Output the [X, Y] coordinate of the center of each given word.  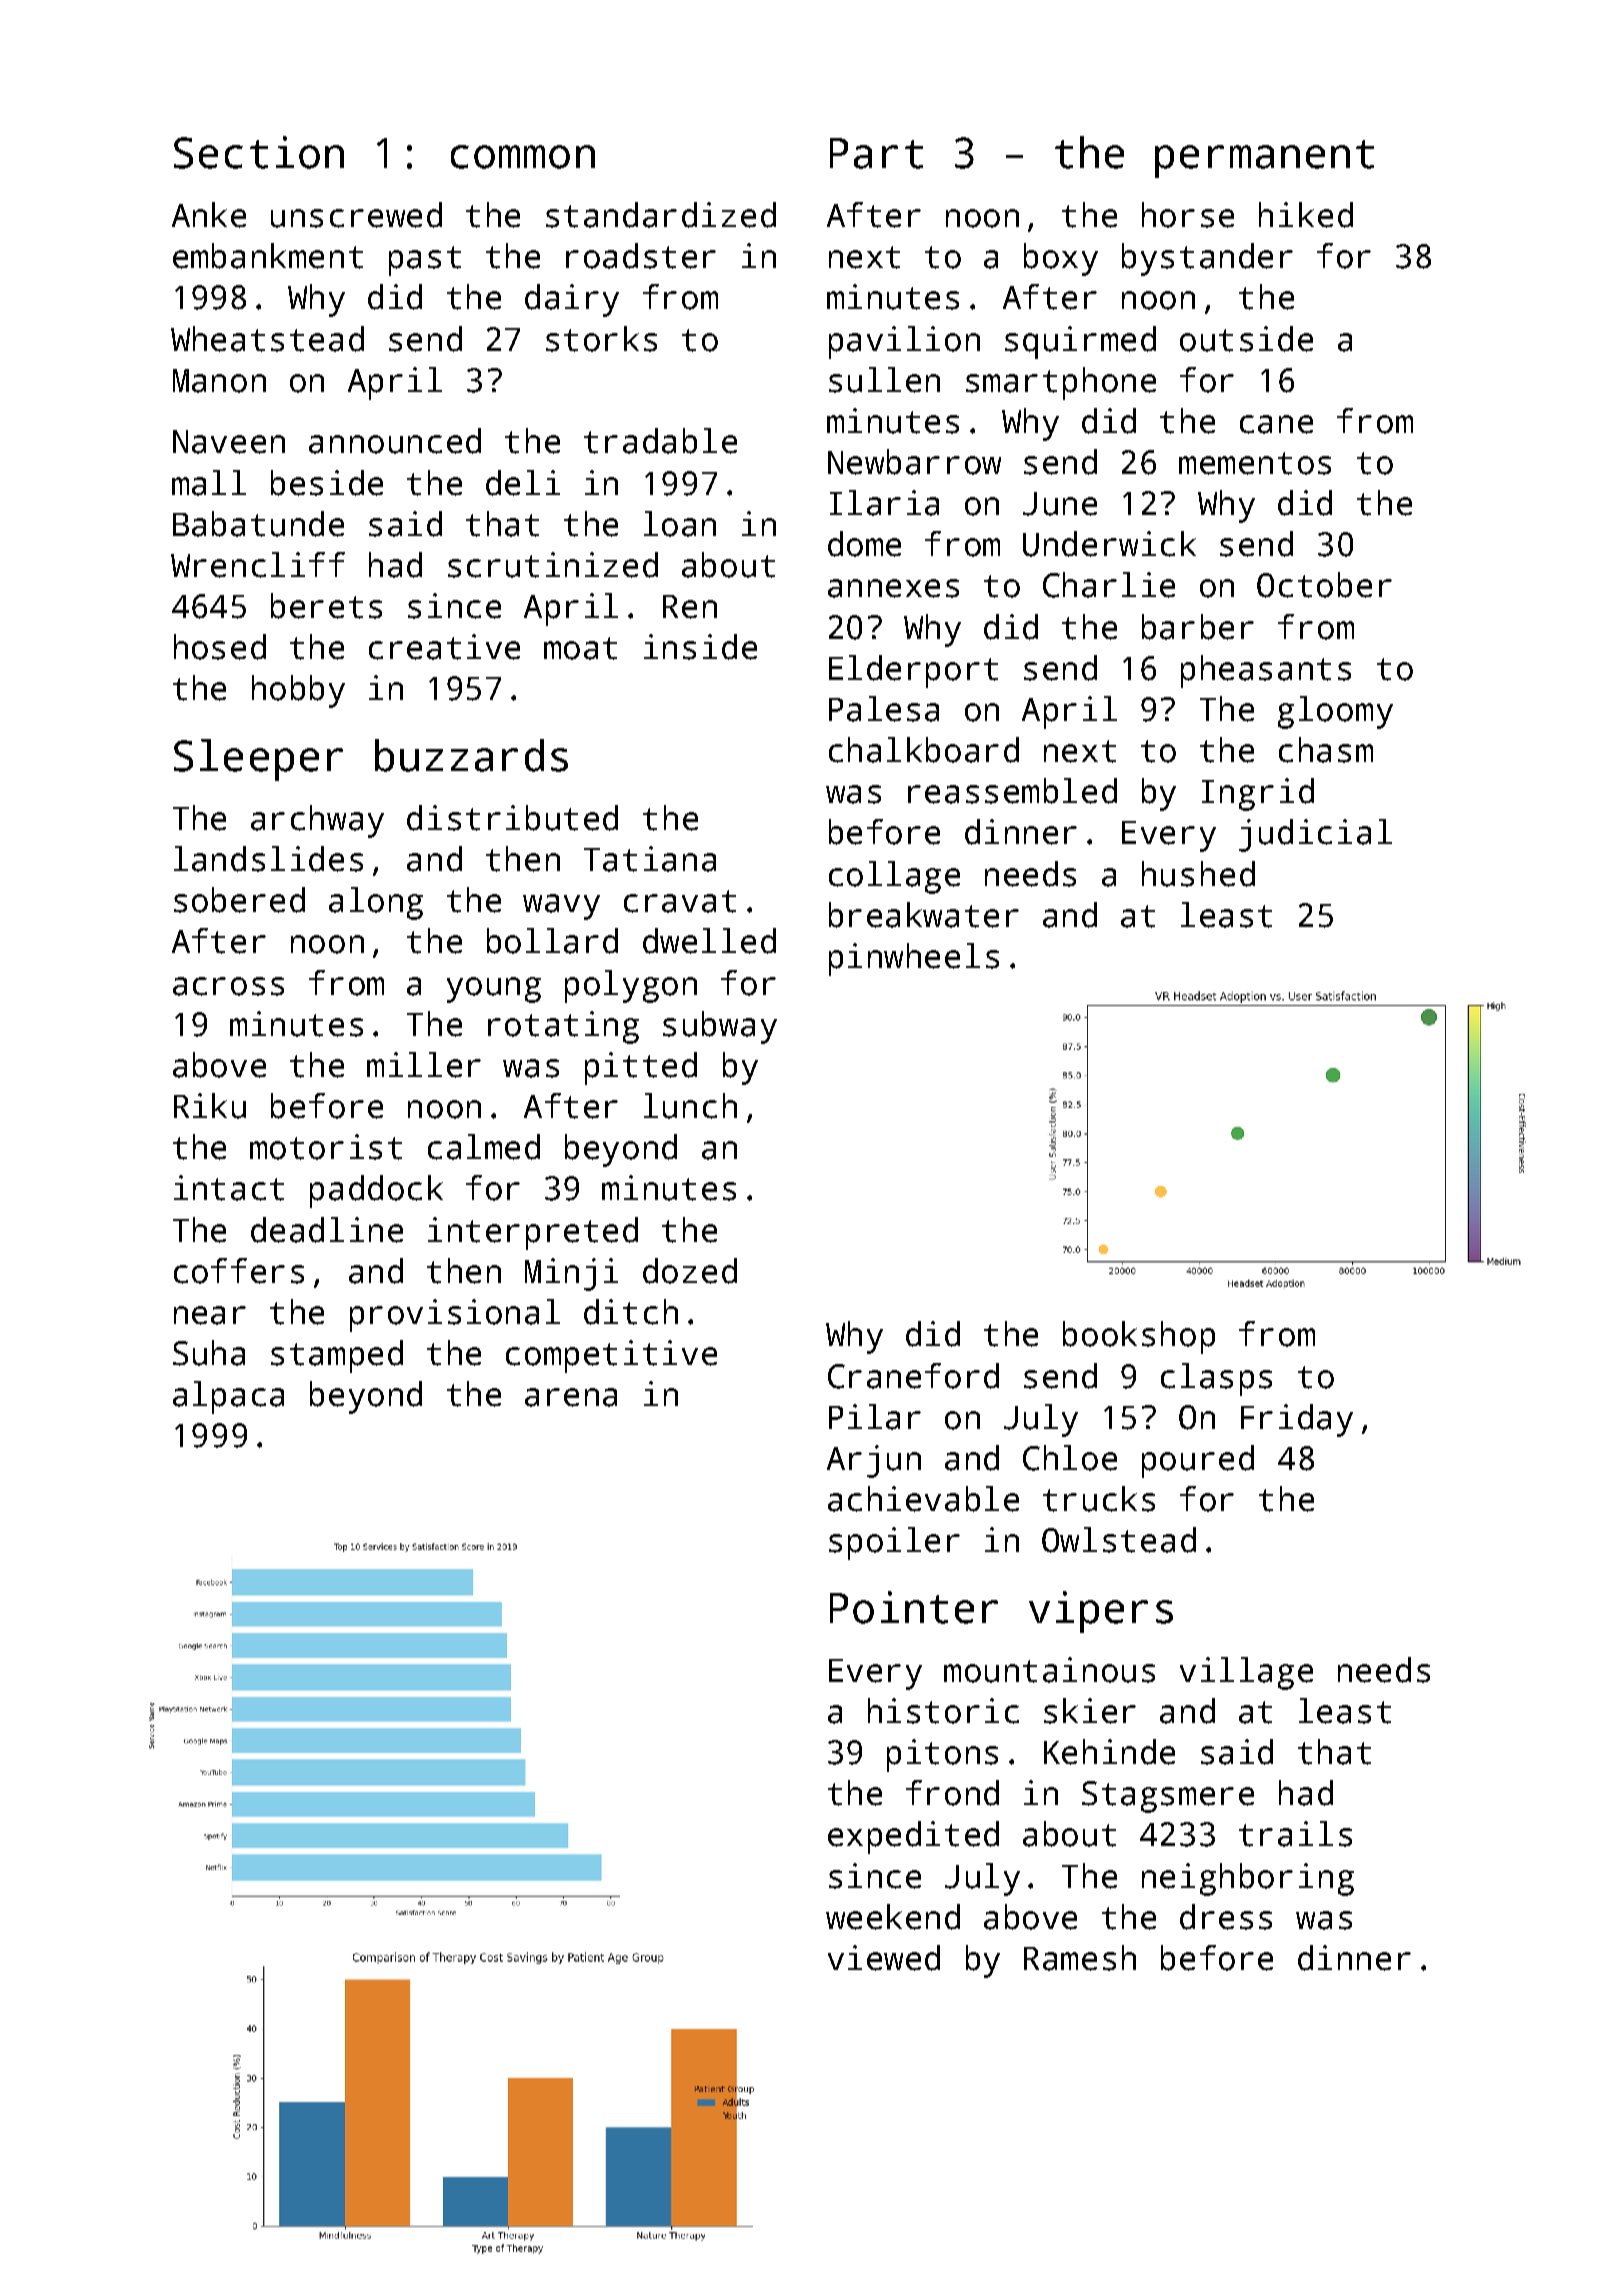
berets [326, 606]
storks [601, 339]
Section [259, 152]
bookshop [1139, 1337]
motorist [326, 1147]
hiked [1306, 215]
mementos [1255, 463]
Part [876, 153]
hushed [1198, 874]
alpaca [228, 1397]
